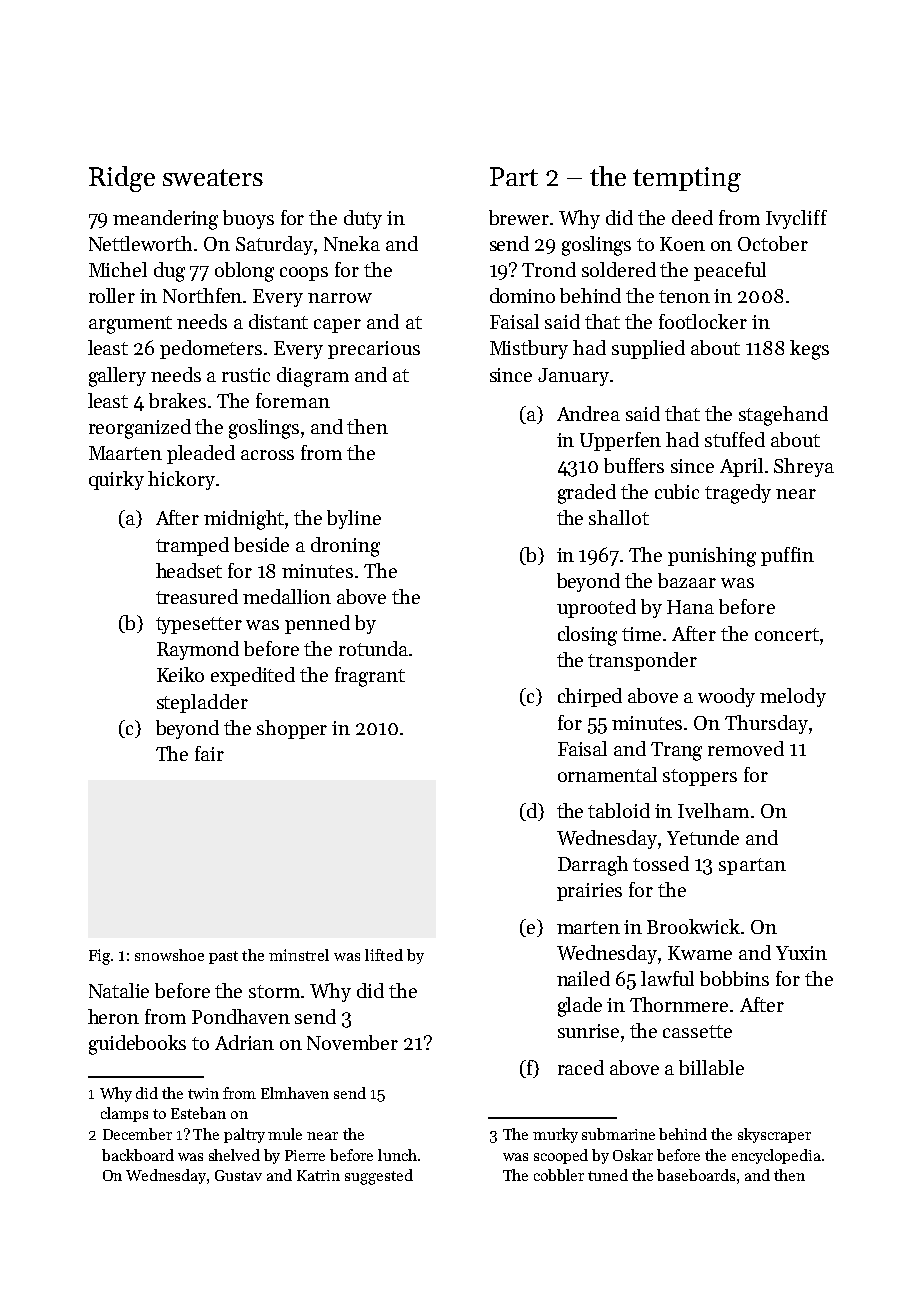 The image size is (924, 1311). What do you see at coordinates (138, 1155) in the screenshot?
I see `backboard` at bounding box center [138, 1155].
